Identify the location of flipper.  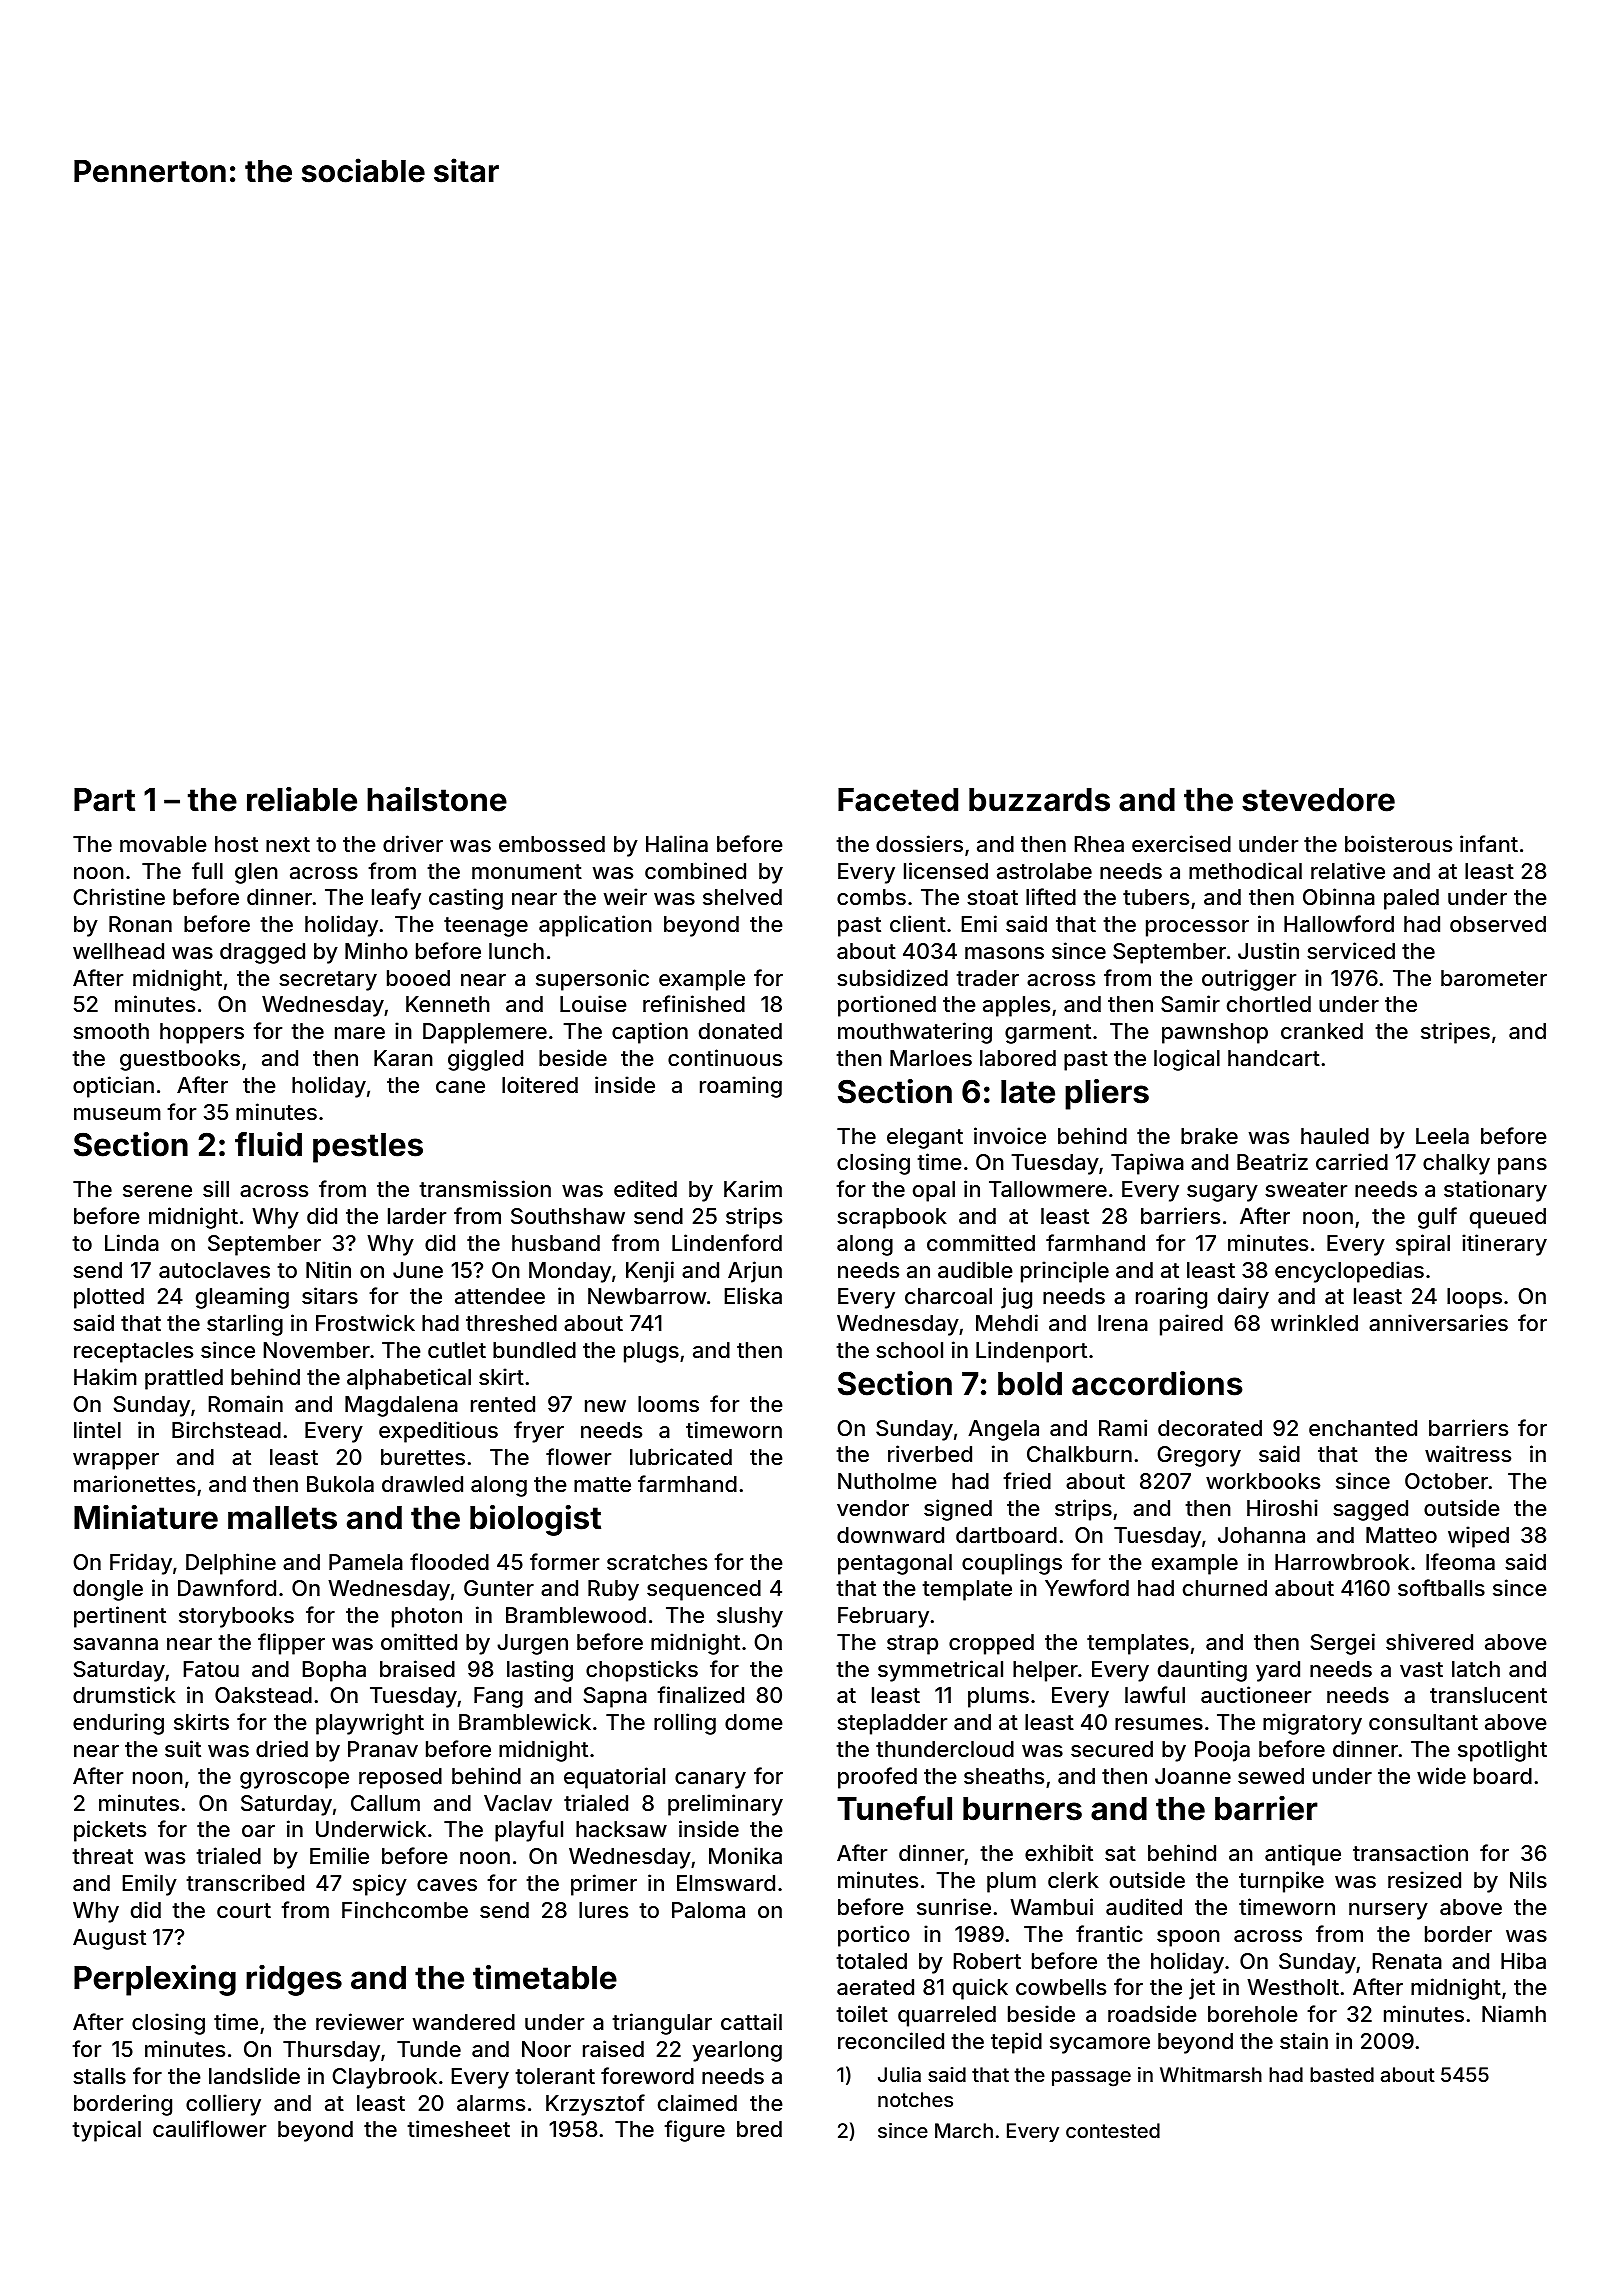
(291, 1644).
